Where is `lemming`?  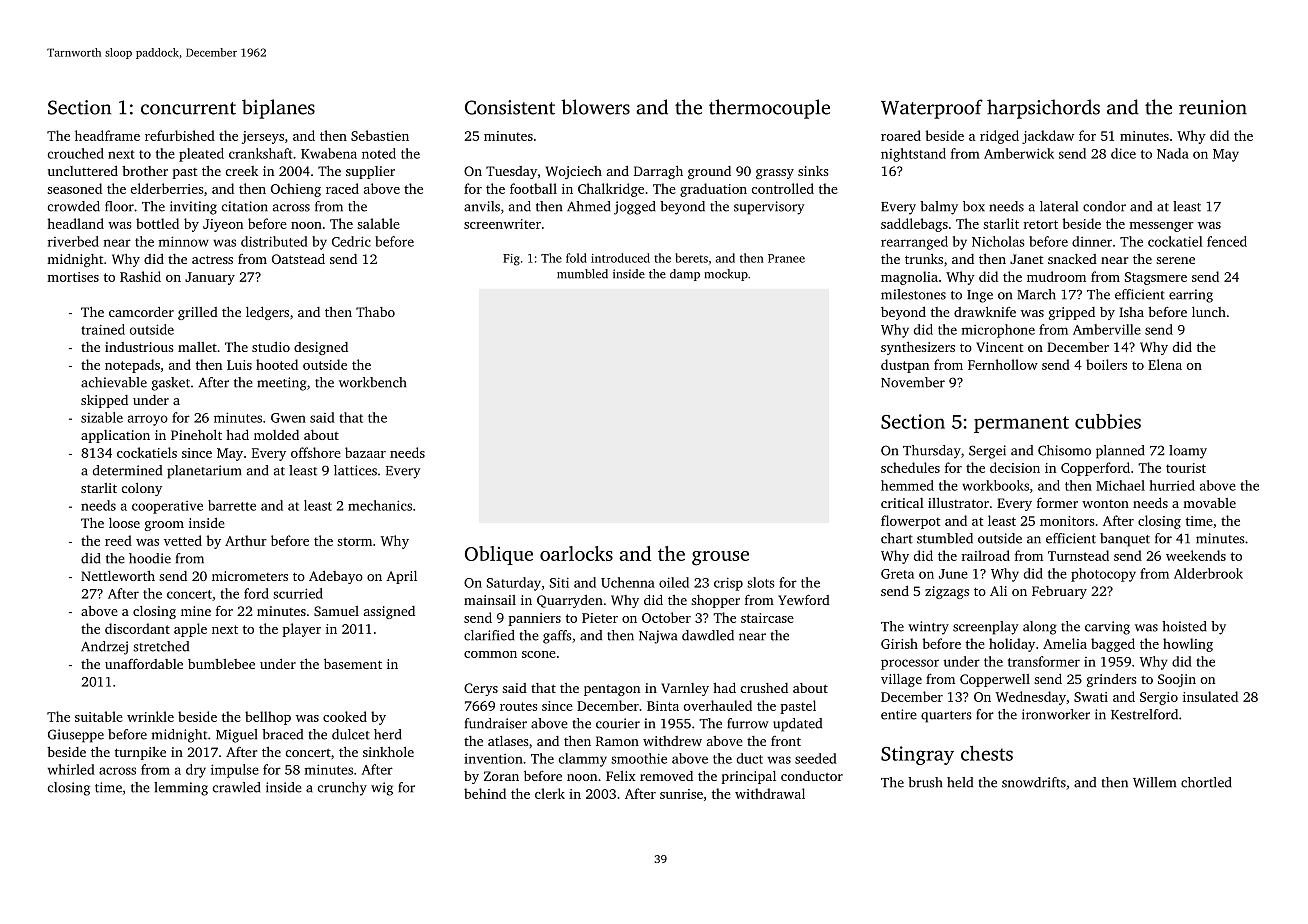 lemming is located at coordinates (181, 789).
